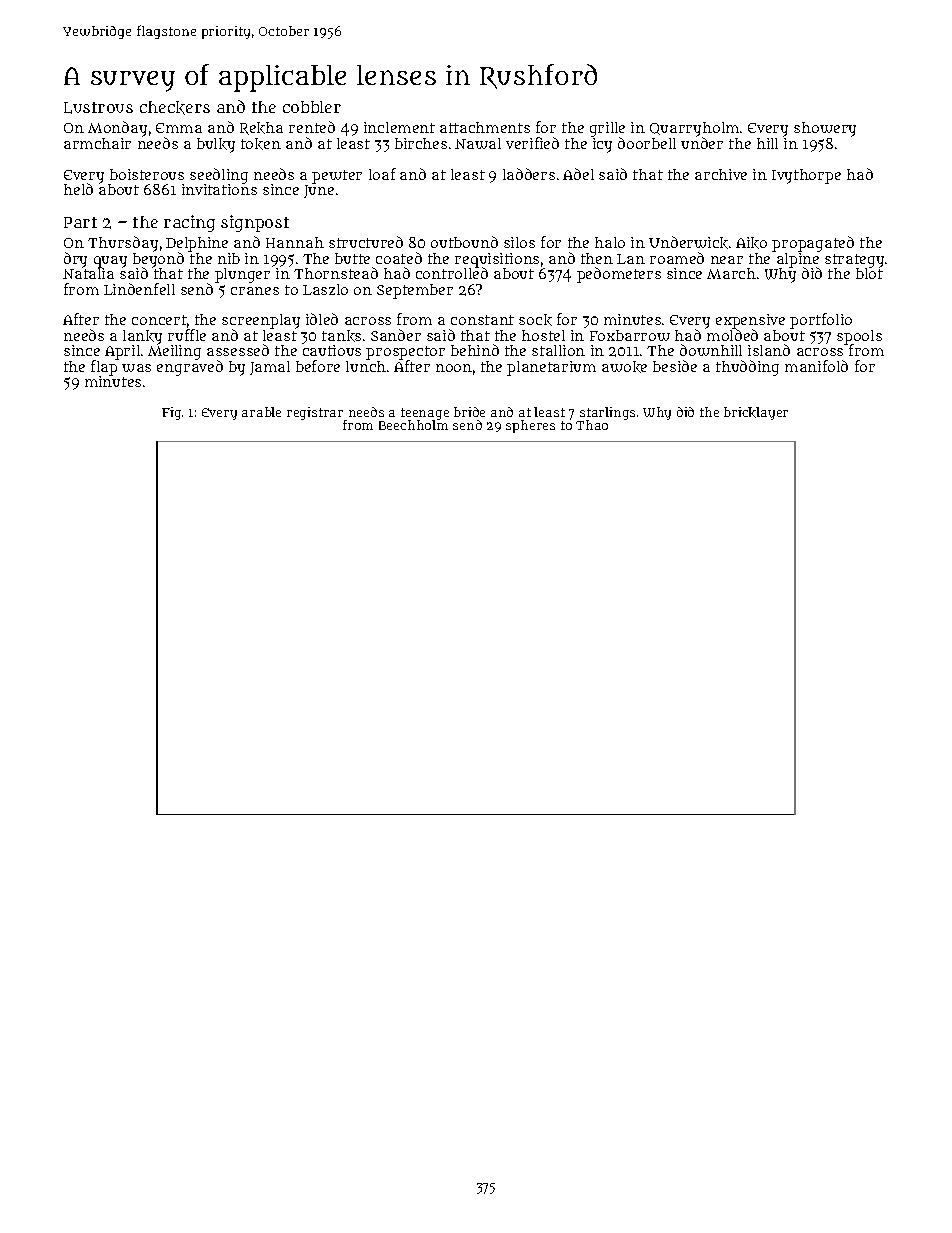 This page has height=1233, width=952. What do you see at coordinates (352, 258) in the page?
I see `butte` at bounding box center [352, 258].
